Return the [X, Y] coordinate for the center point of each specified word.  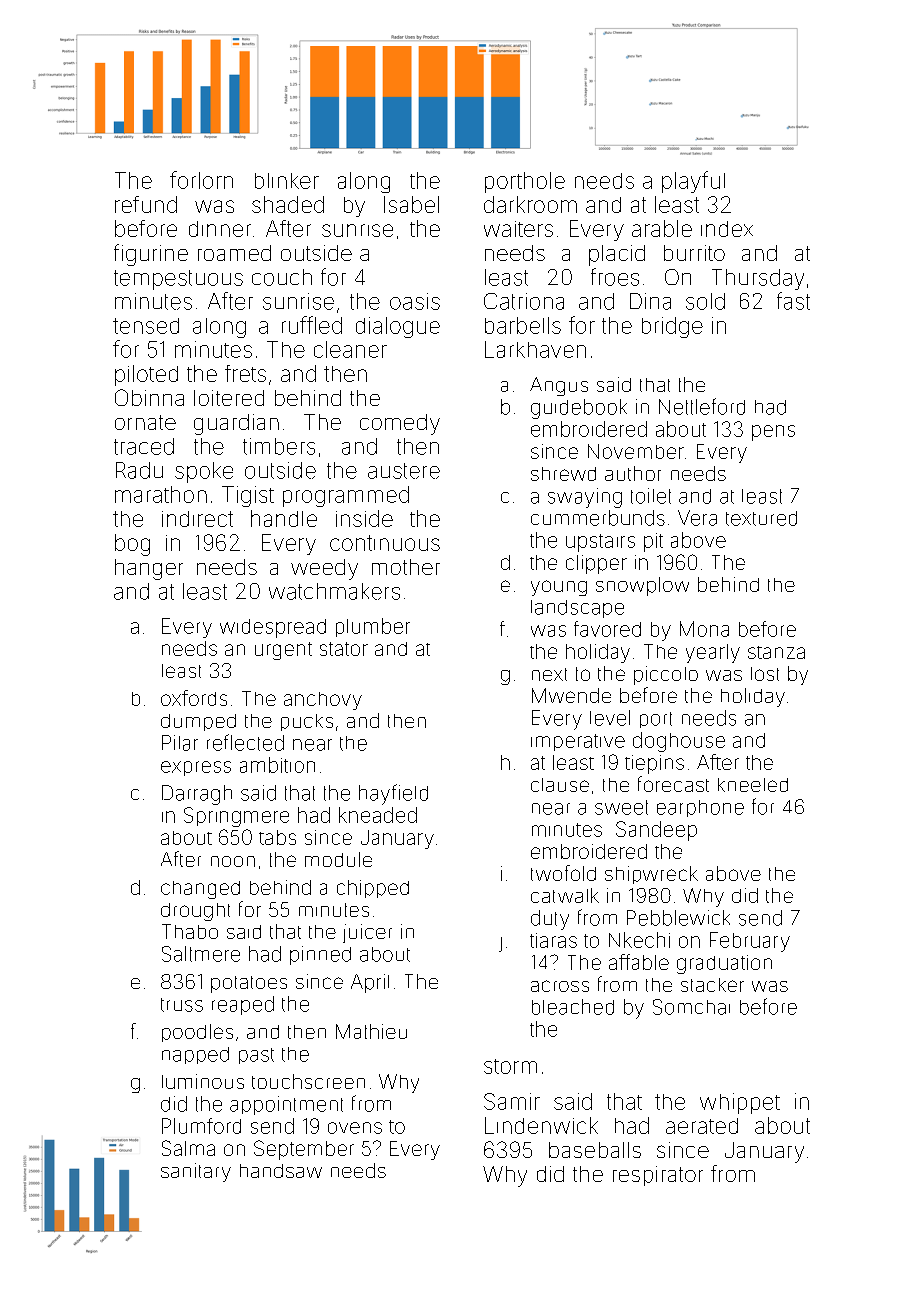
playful [693, 182]
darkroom [530, 204]
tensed [146, 326]
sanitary [196, 1172]
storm [510, 1066]
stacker [712, 985]
